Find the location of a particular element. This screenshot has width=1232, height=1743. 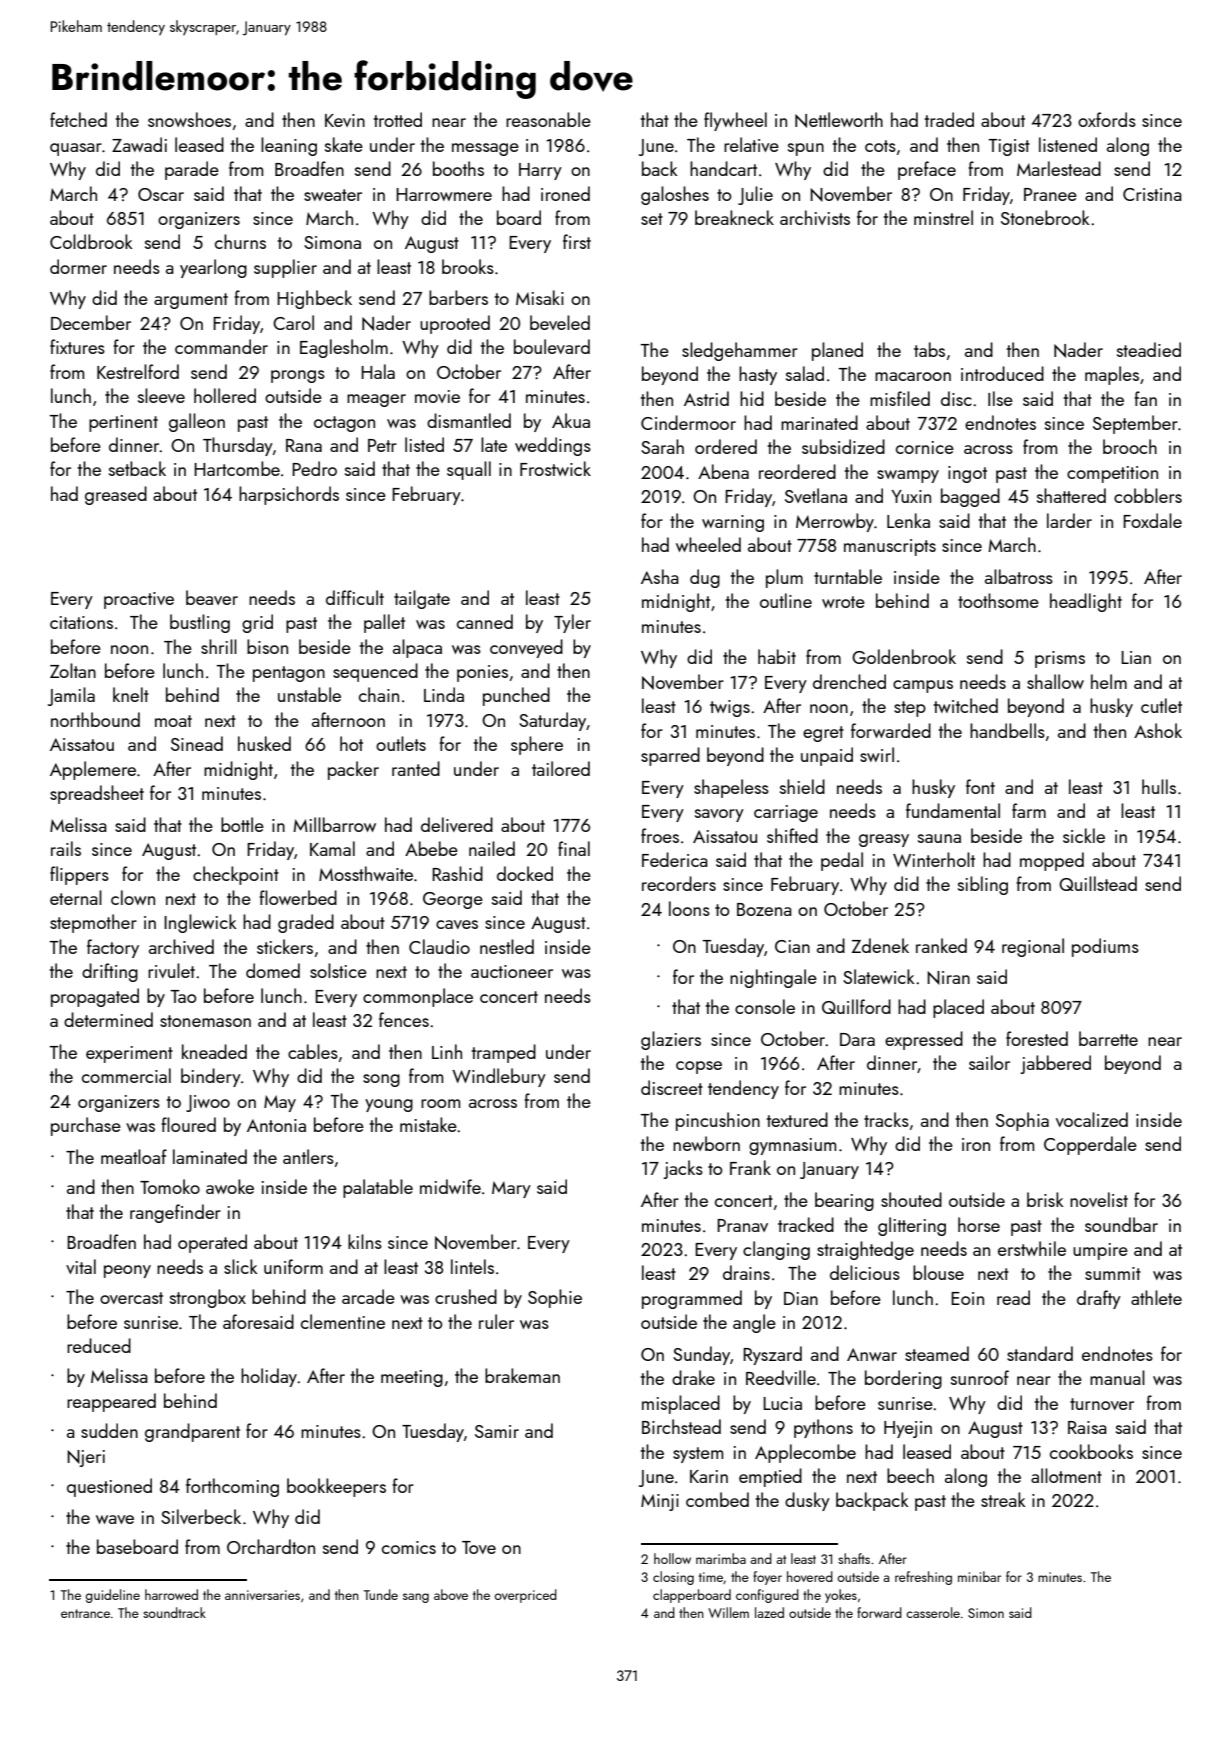

introduced is located at coordinates (1002, 373).
